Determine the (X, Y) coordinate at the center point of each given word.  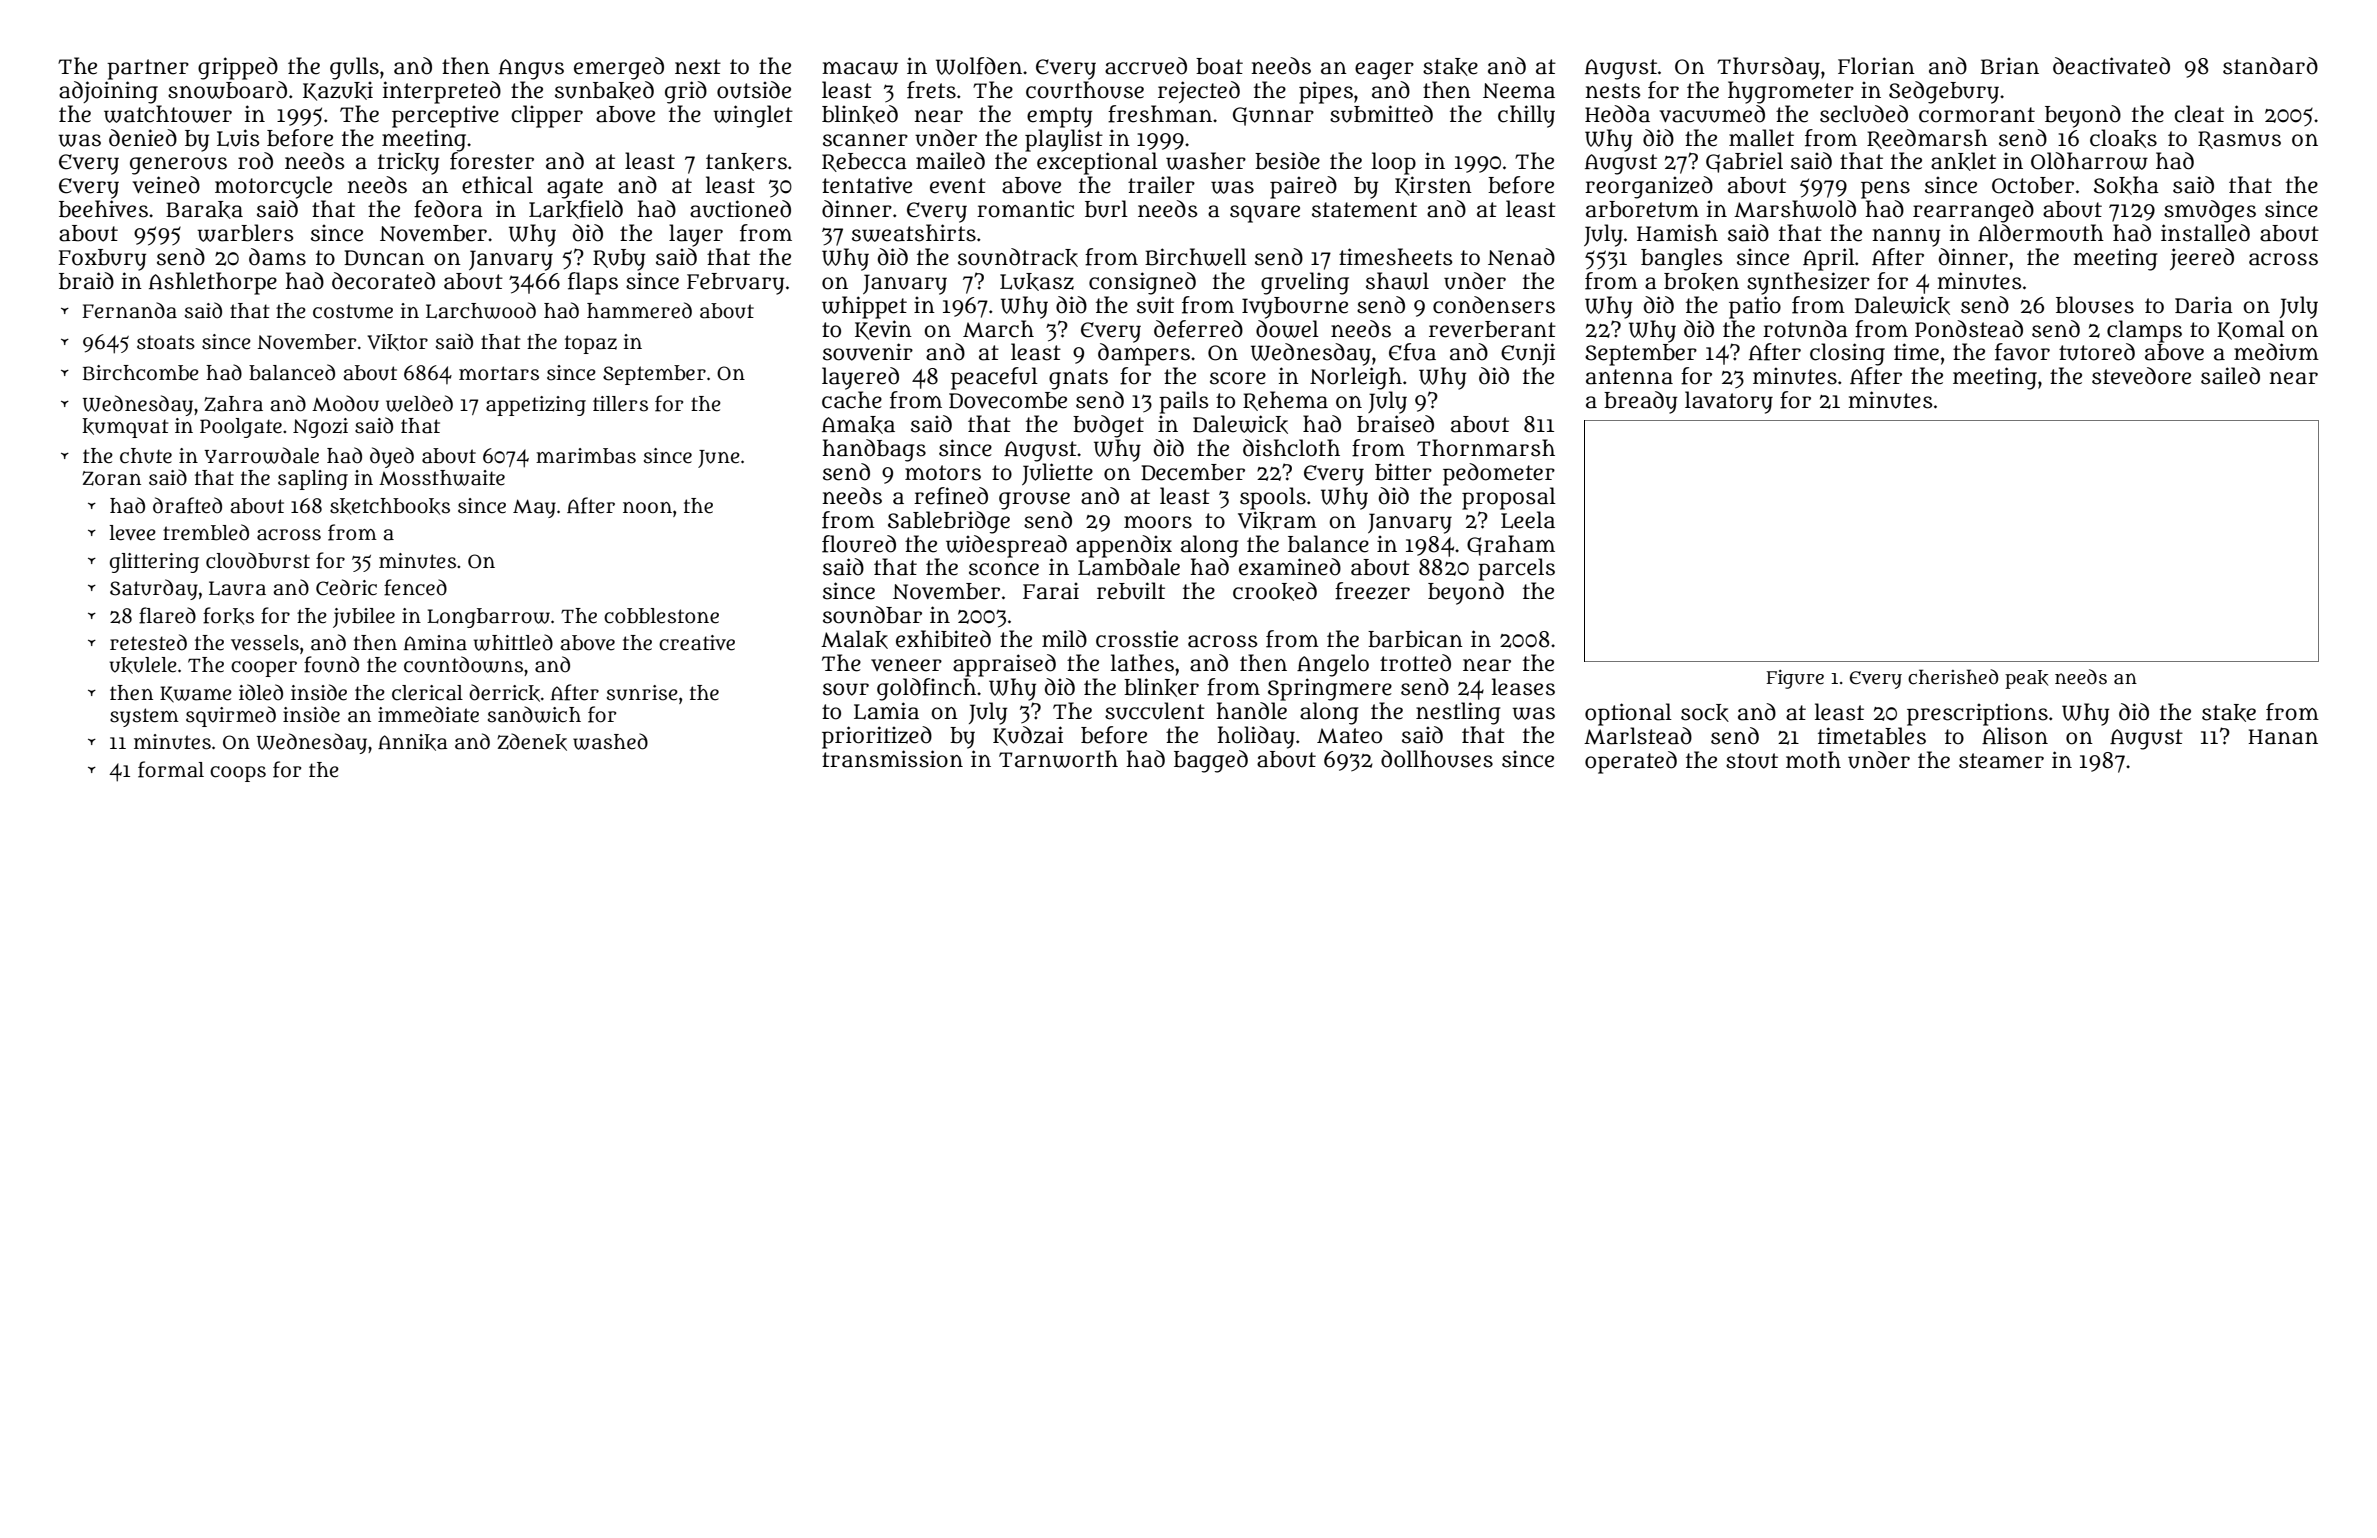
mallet (1761, 138)
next (698, 67)
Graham (1511, 545)
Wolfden (979, 66)
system (144, 717)
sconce (1004, 569)
